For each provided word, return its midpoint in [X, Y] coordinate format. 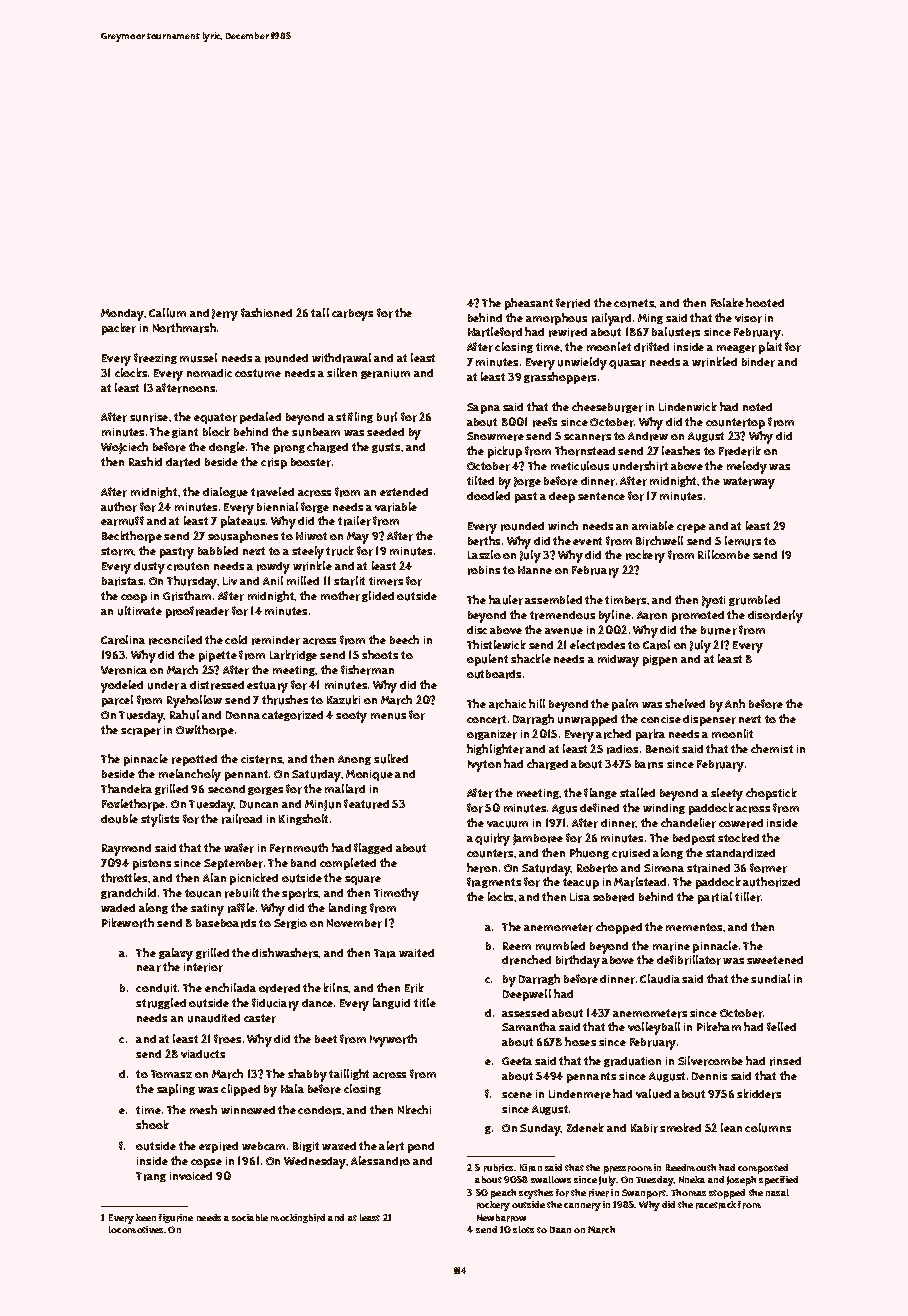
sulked [391, 759]
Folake [727, 302]
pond [421, 1147]
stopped [727, 1194]
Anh [735, 703]
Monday [123, 315]
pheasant [529, 304]
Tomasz [171, 1074]
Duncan [259, 804]
